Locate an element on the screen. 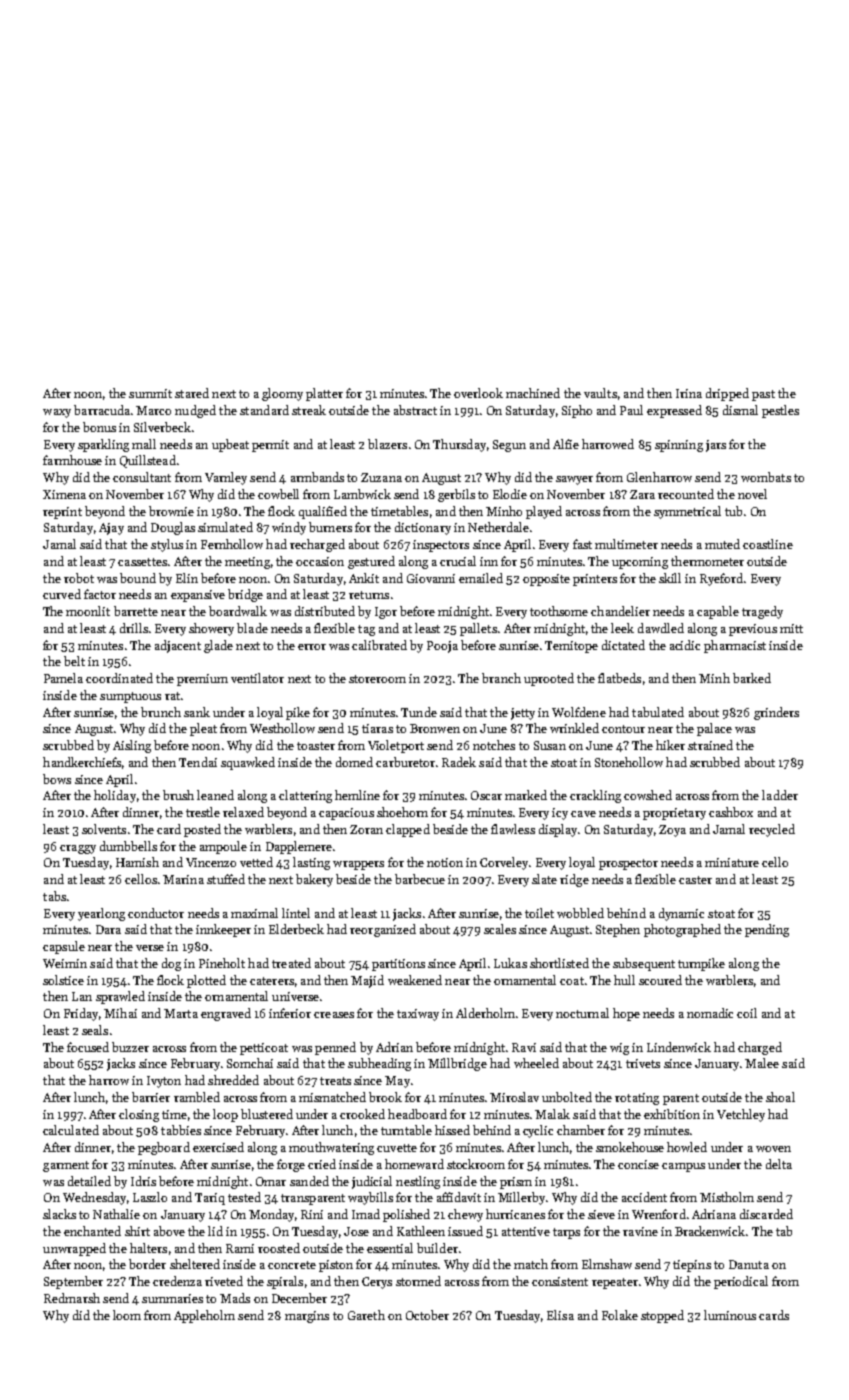 This screenshot has height=1400, width=849. scales is located at coordinates (500, 929).
